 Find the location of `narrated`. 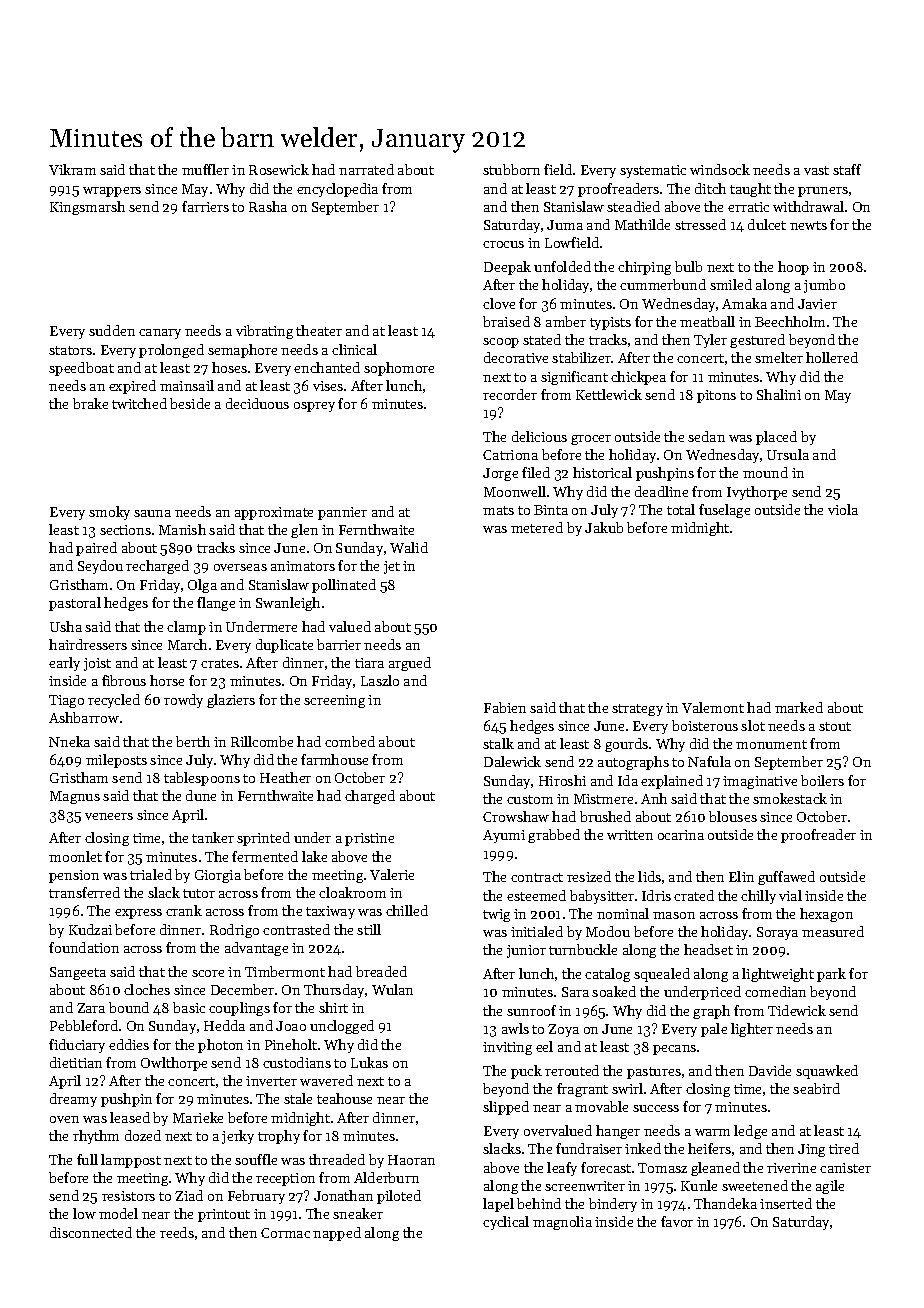

narrated is located at coordinates (366, 169).
